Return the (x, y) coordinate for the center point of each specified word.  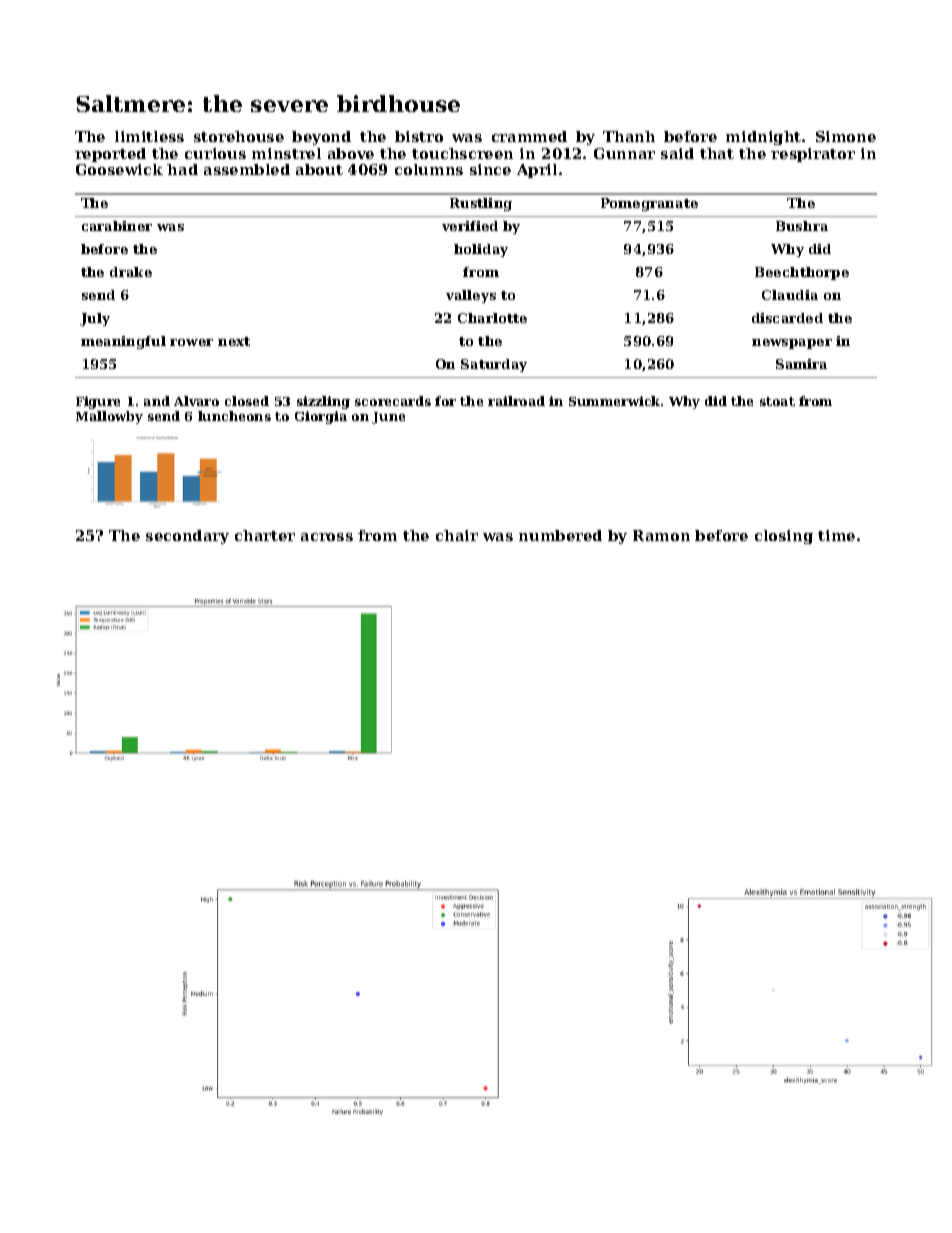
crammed (529, 136)
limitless (149, 136)
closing (784, 537)
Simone (846, 136)
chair (457, 535)
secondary (187, 537)
